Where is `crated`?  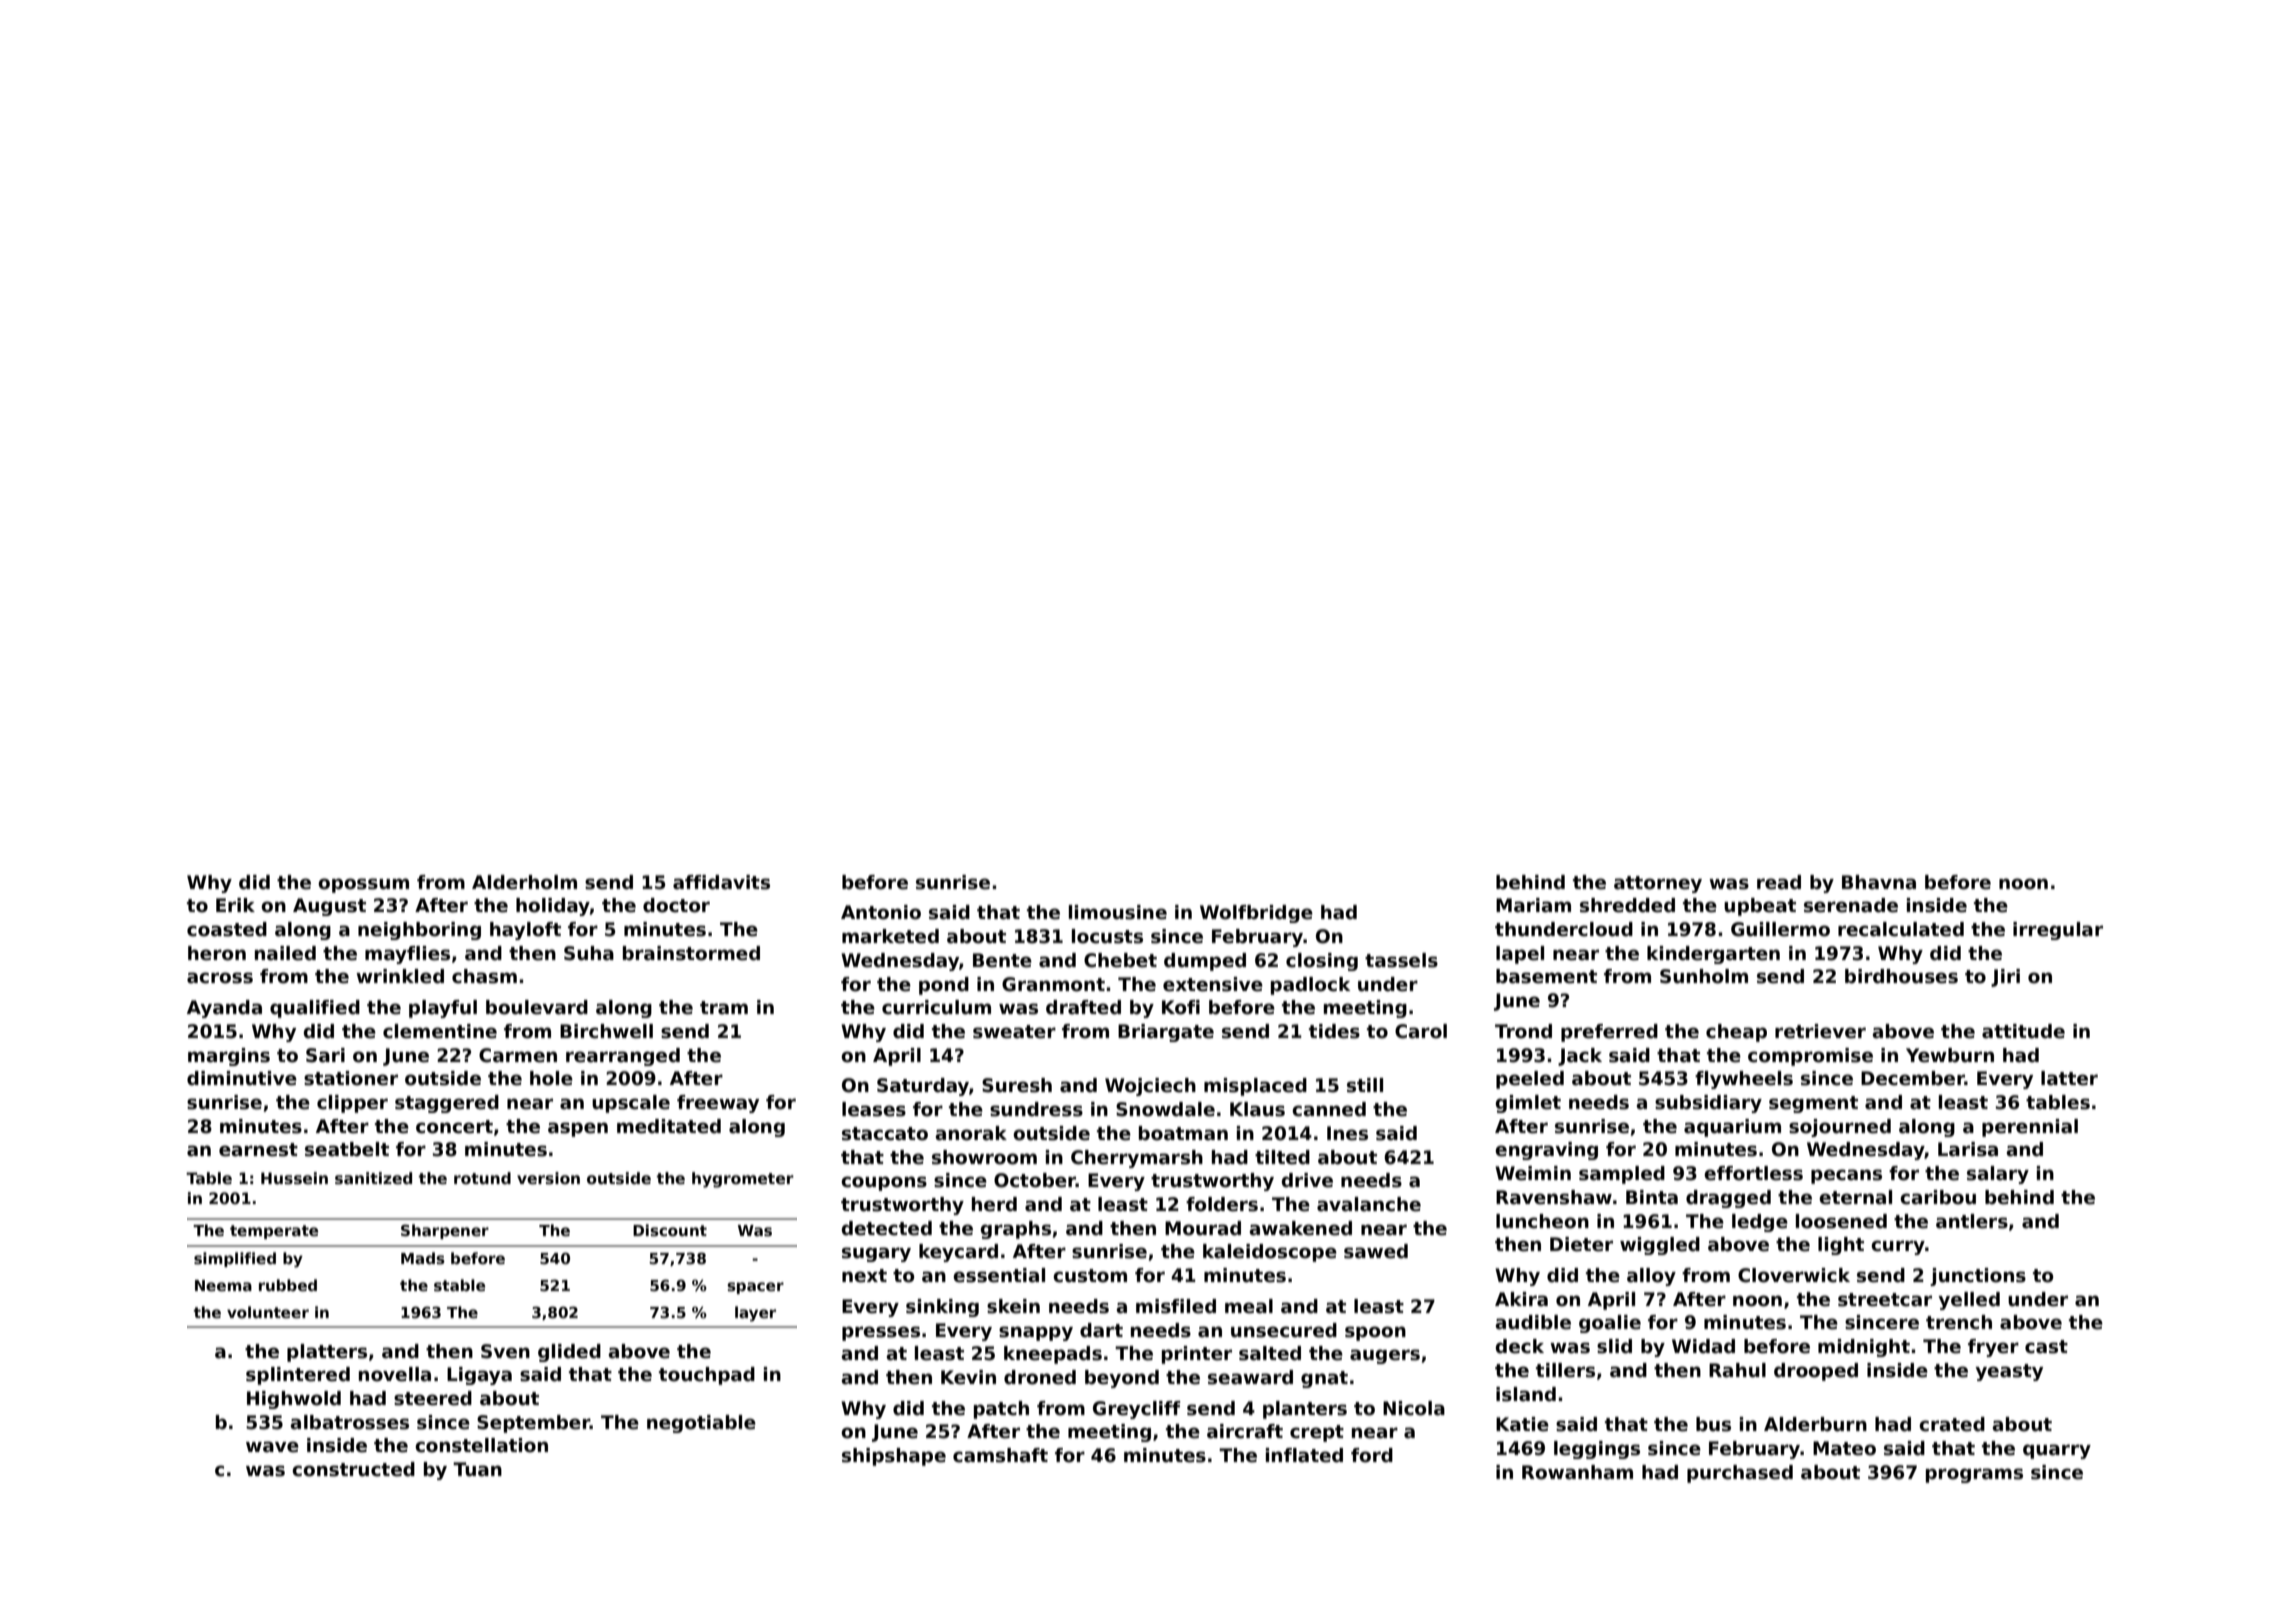
crated is located at coordinates (1952, 1424).
